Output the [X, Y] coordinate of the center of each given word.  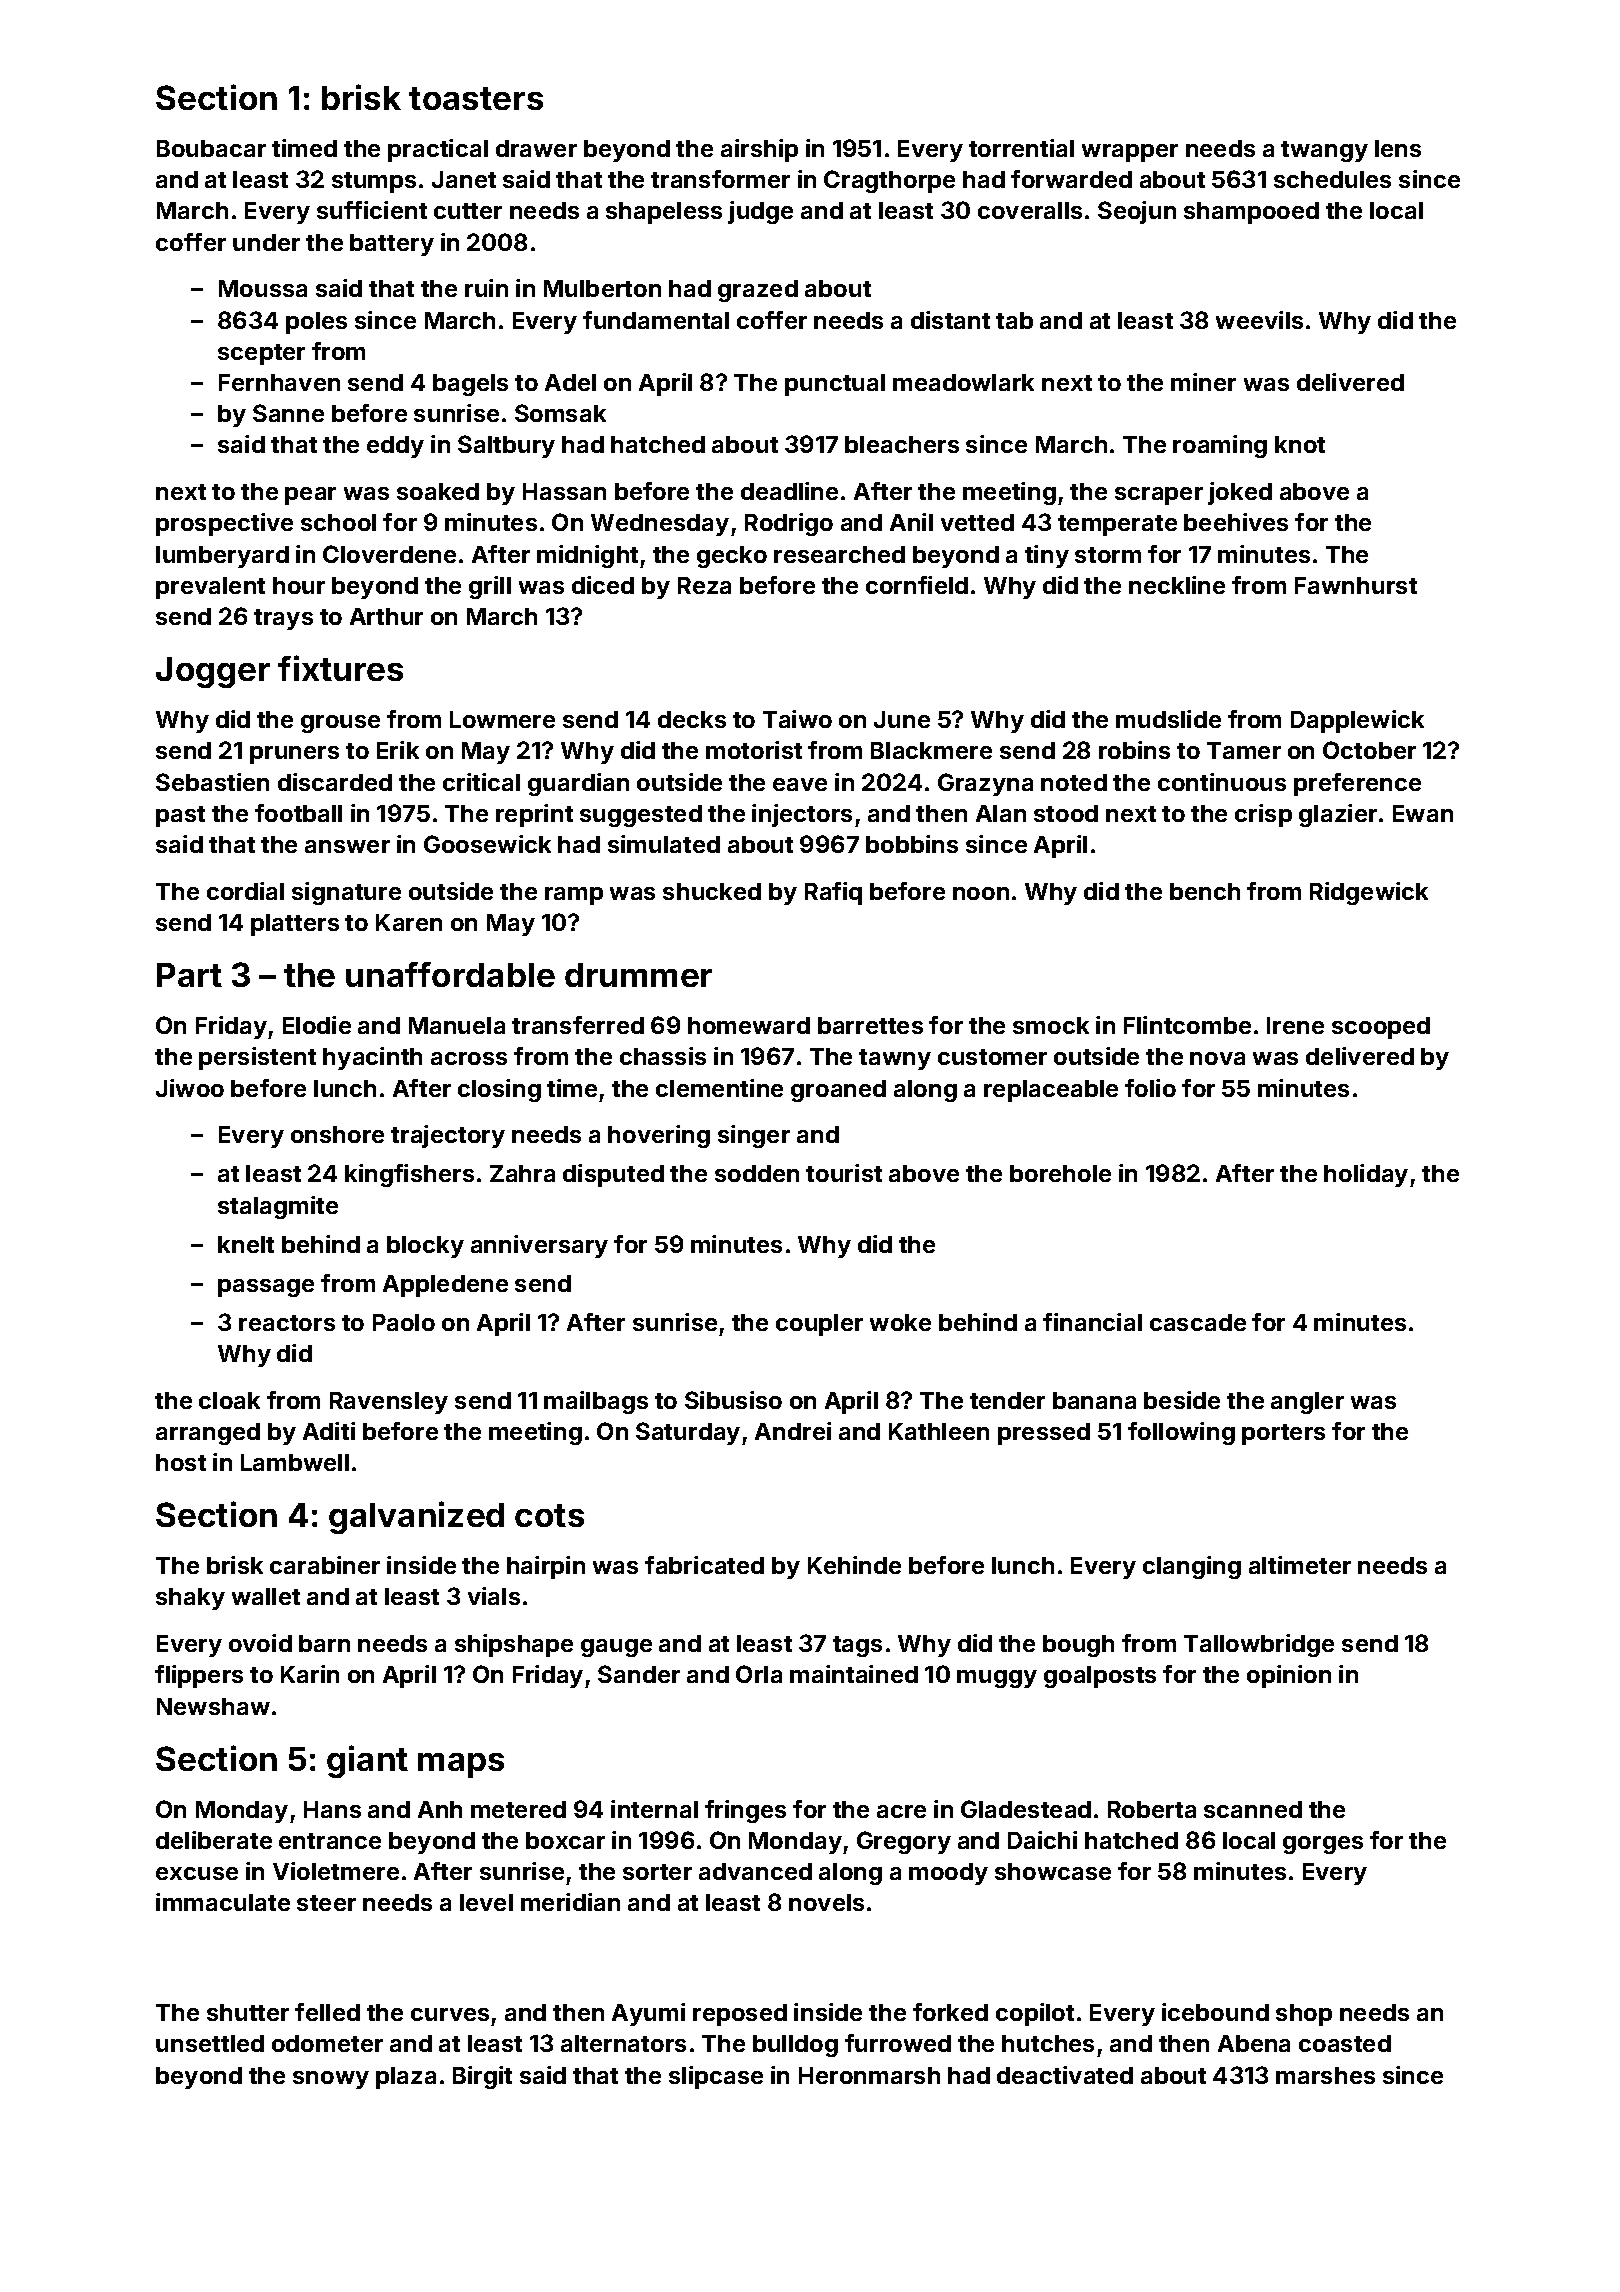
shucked [712, 891]
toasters [476, 98]
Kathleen [939, 1431]
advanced [755, 1871]
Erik [398, 750]
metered [518, 1809]
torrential [1021, 148]
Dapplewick [1357, 721]
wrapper [1130, 153]
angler [1307, 1403]
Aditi [329, 1431]
